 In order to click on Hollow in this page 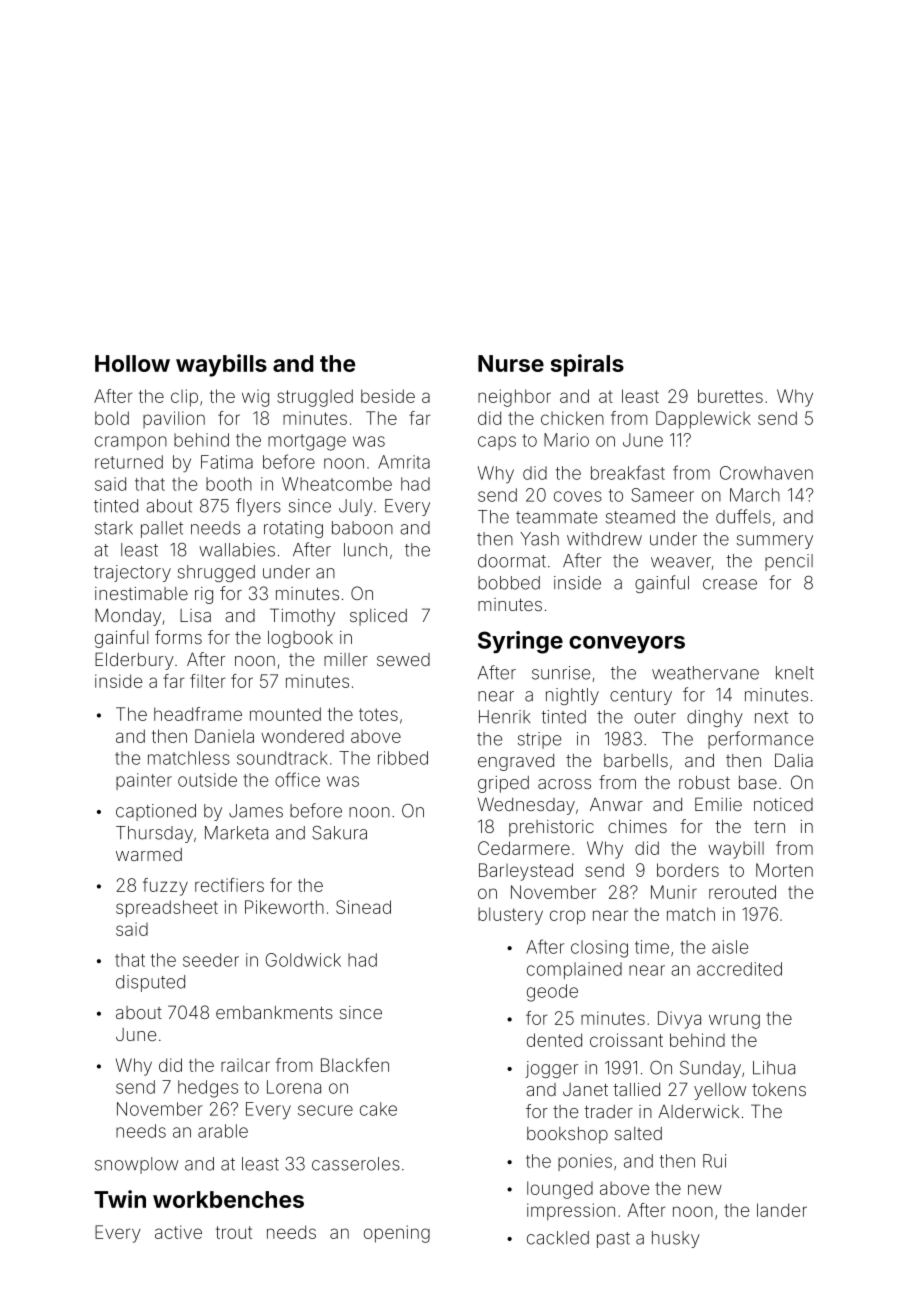, I will do `click(132, 363)`.
